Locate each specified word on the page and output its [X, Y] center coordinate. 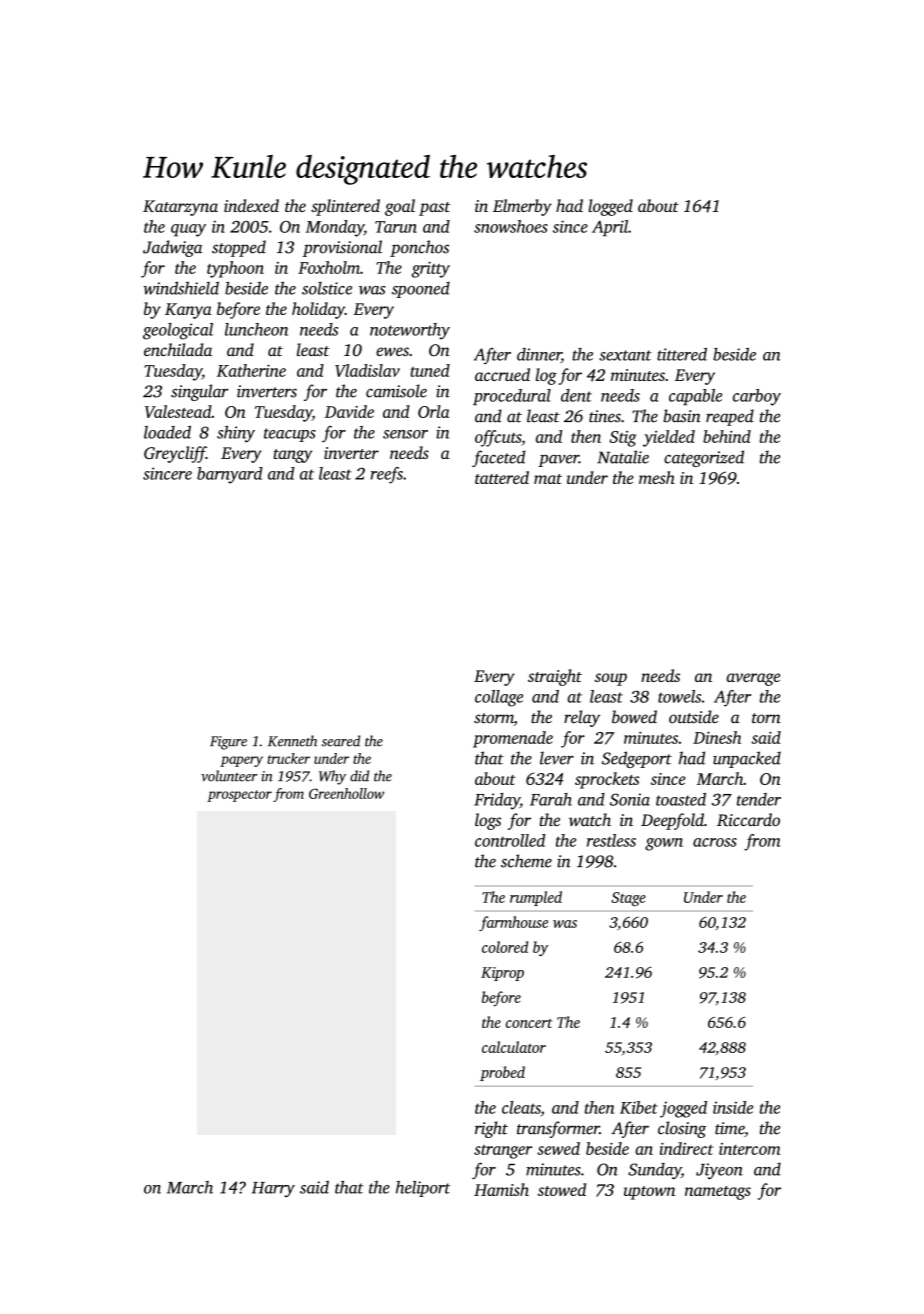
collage [499, 698]
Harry [273, 1189]
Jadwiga [172, 248]
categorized [704, 458]
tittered [682, 354]
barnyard [230, 475]
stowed [562, 1189]
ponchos [419, 248]
